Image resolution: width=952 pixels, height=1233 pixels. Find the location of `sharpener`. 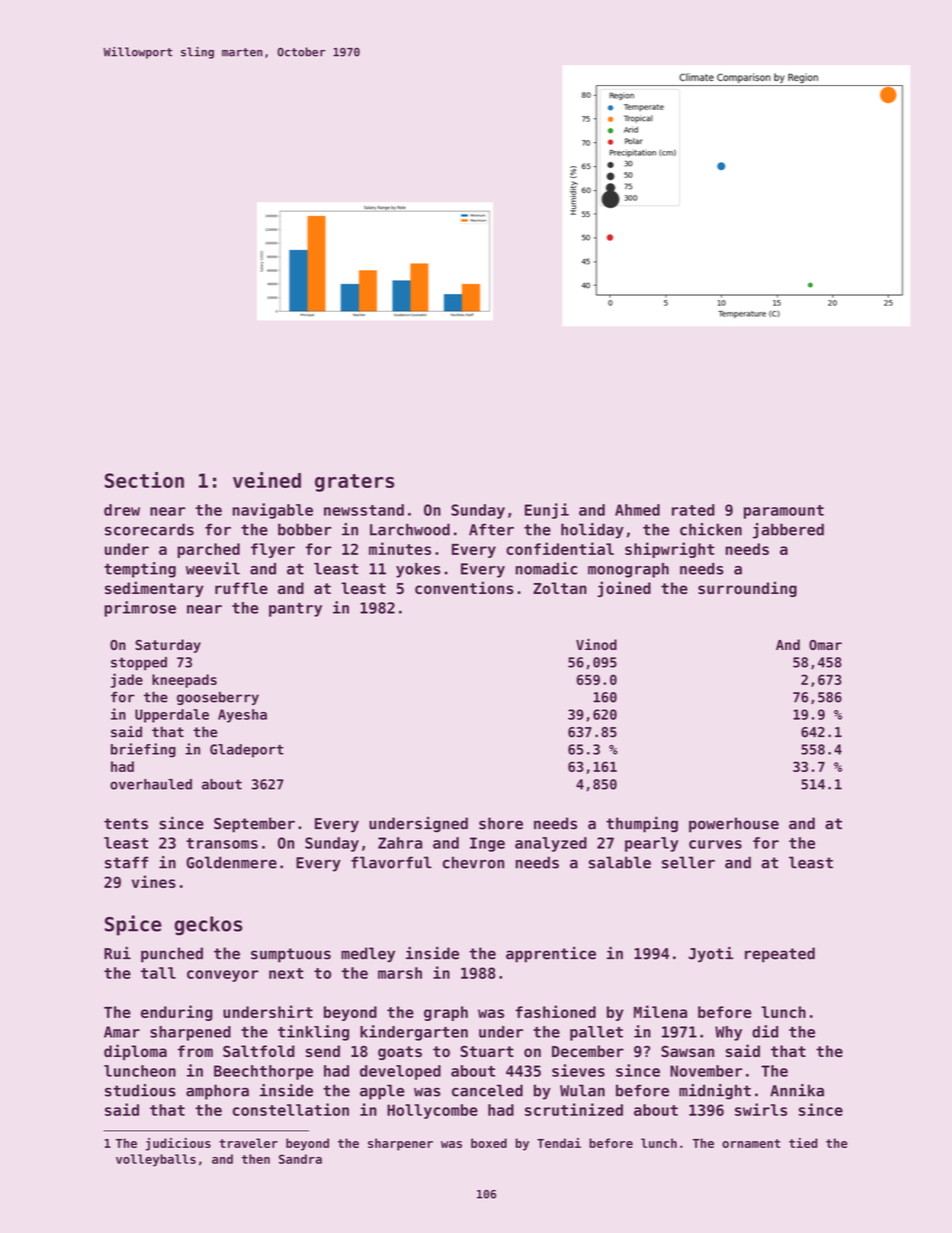

sharpener is located at coordinates (400, 1144).
